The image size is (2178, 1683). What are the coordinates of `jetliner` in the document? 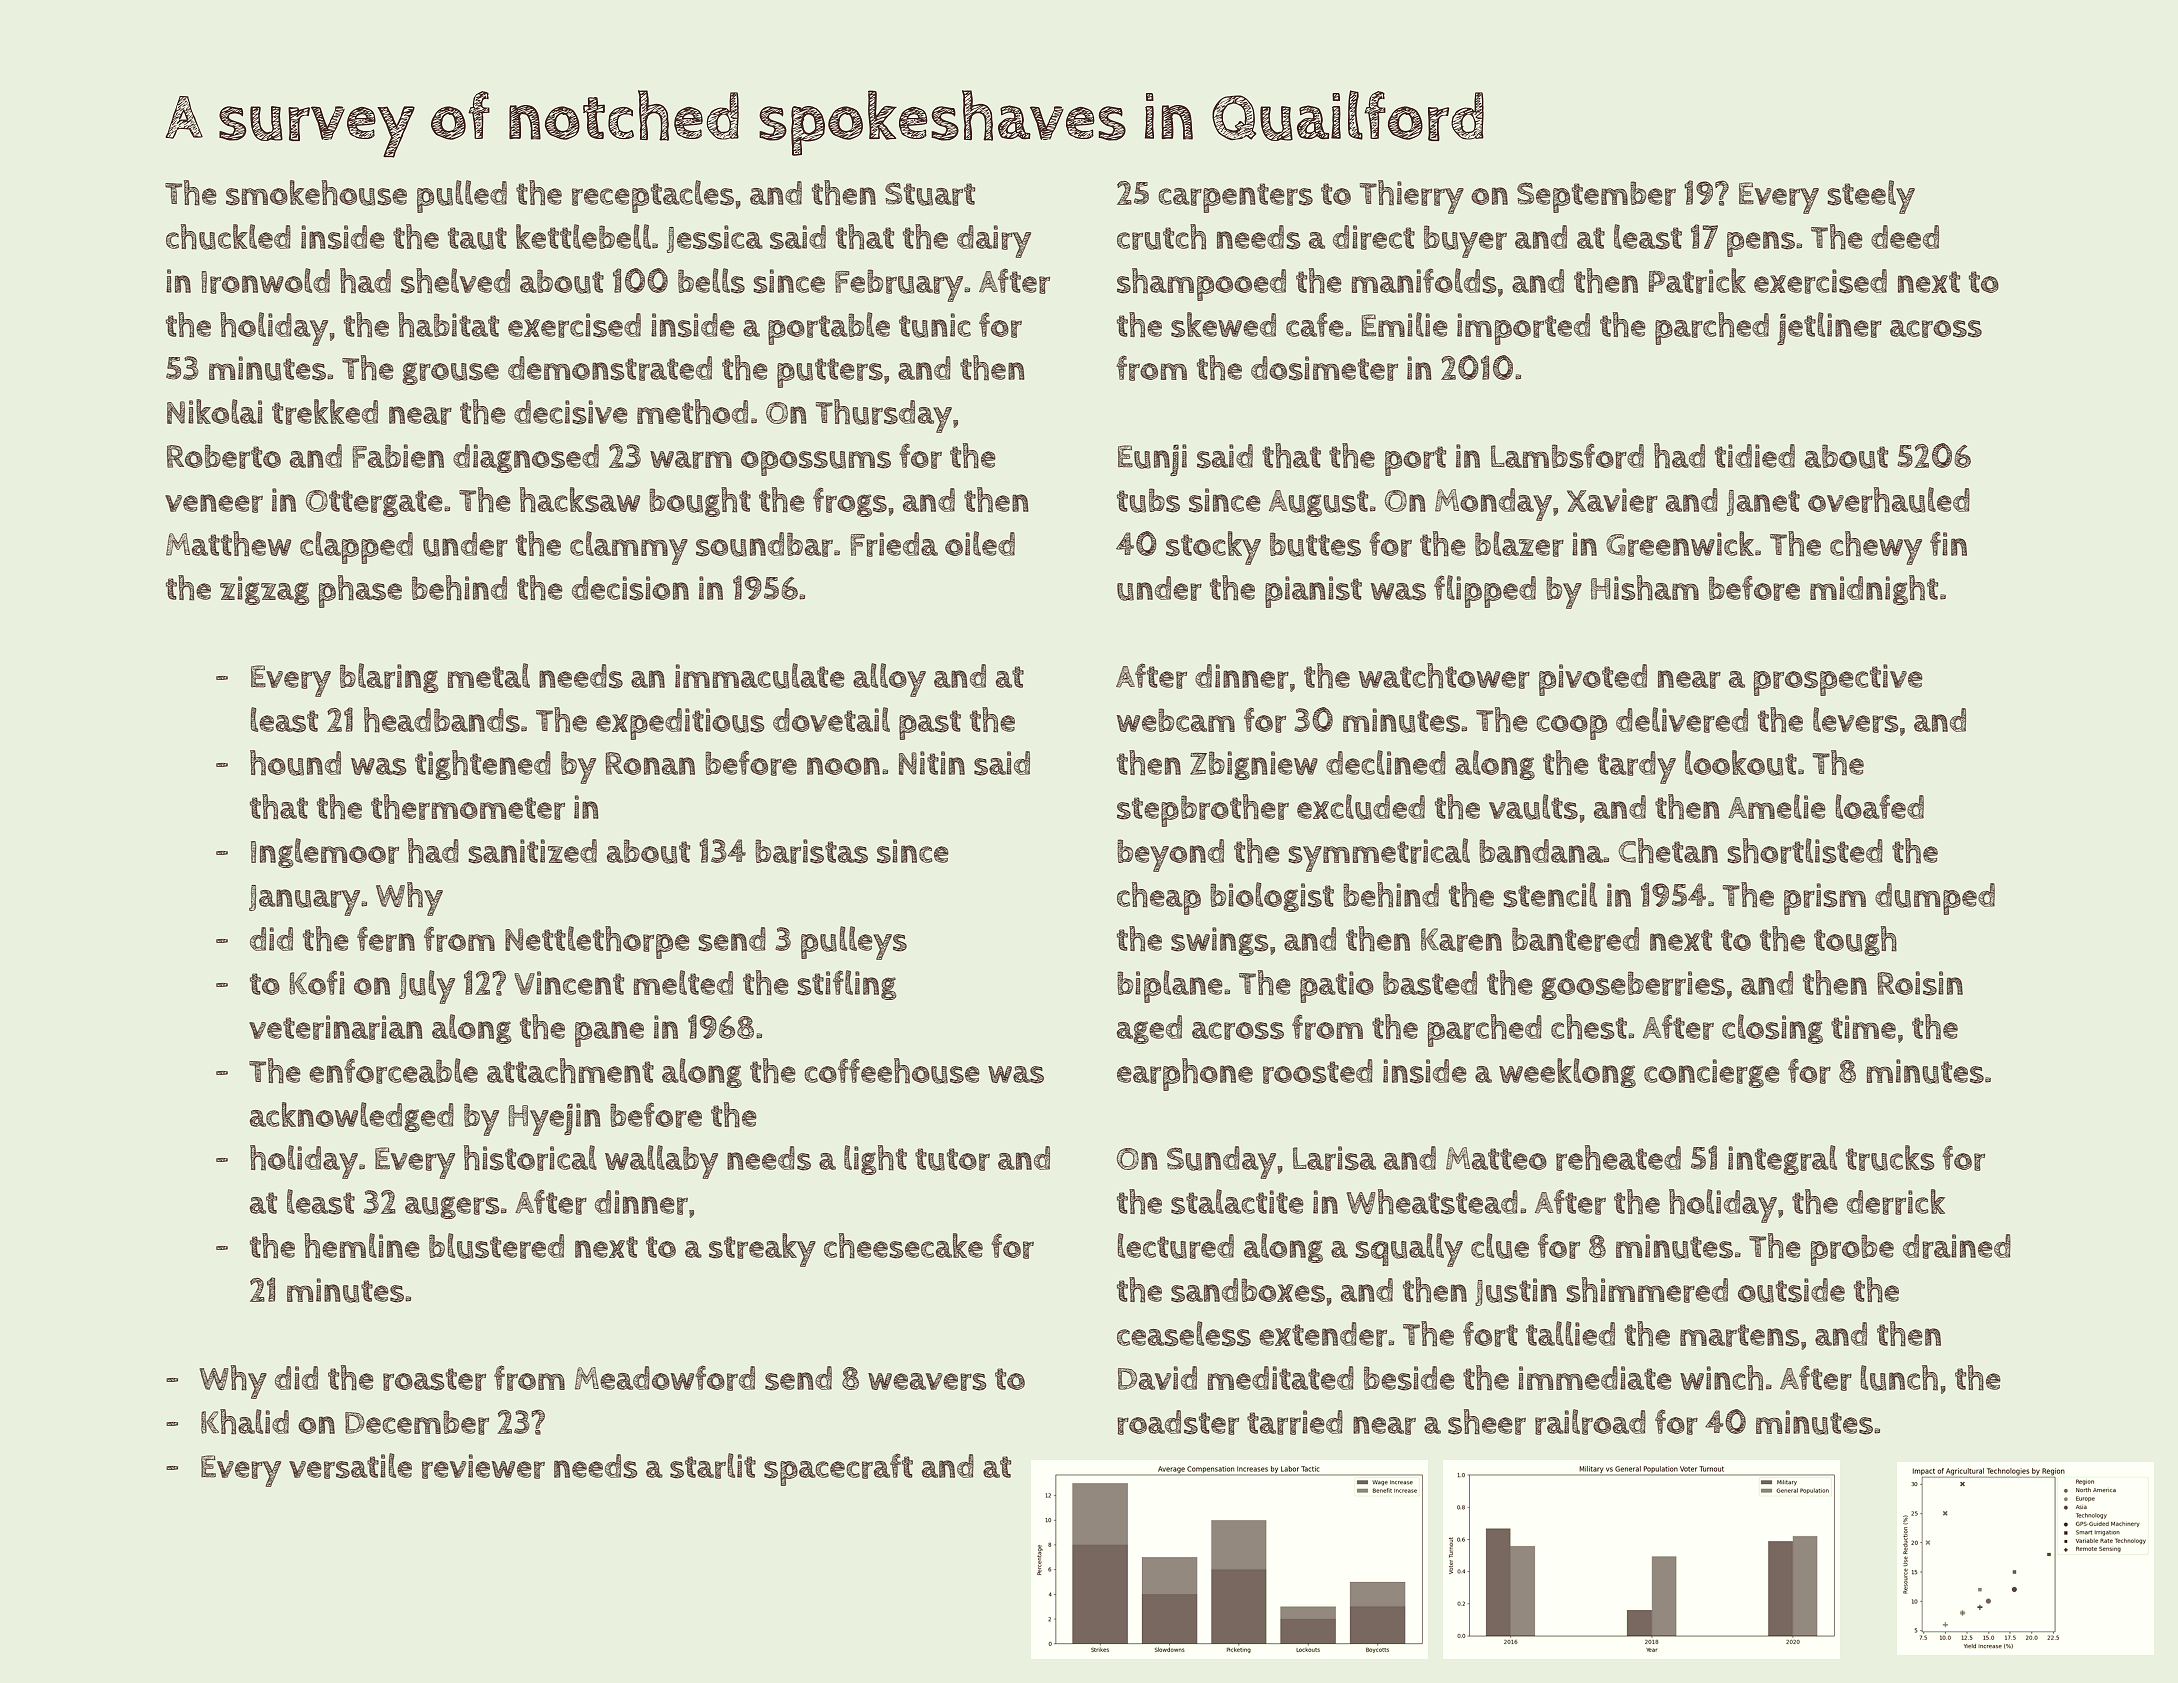 It's located at (1829, 328).
